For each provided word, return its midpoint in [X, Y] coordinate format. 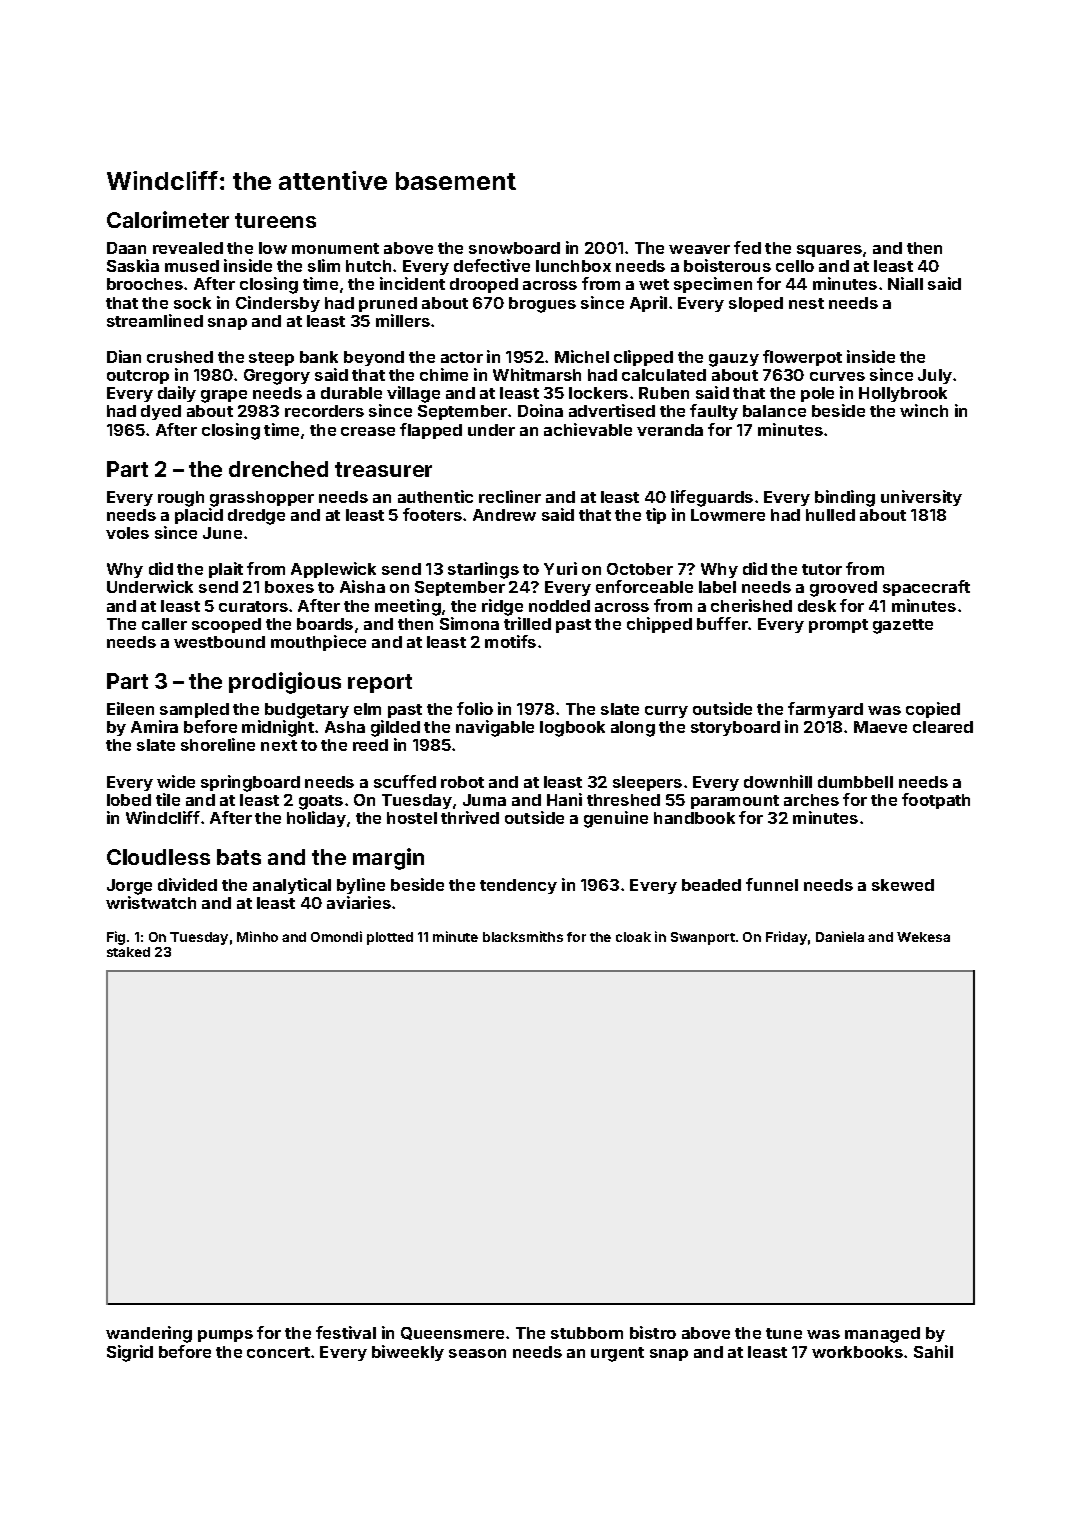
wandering [149, 1334]
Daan [126, 248]
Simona [469, 623]
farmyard [825, 710]
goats [321, 802]
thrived [470, 817]
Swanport [703, 938]
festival [346, 1332]
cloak [633, 937]
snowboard [514, 248]
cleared [943, 727]
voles [127, 533]
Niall [905, 283]
